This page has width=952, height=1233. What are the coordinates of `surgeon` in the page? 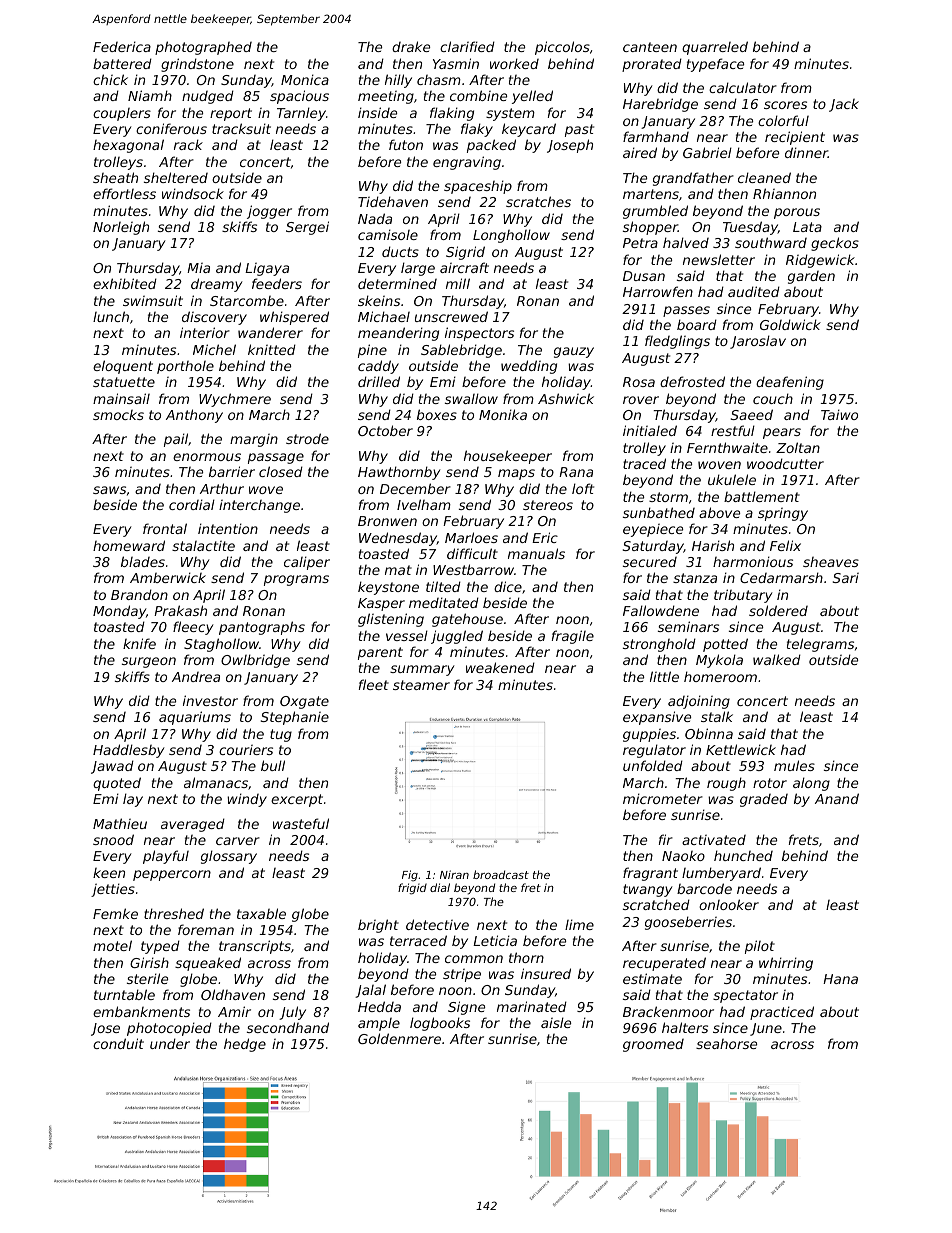 It's located at (149, 662).
